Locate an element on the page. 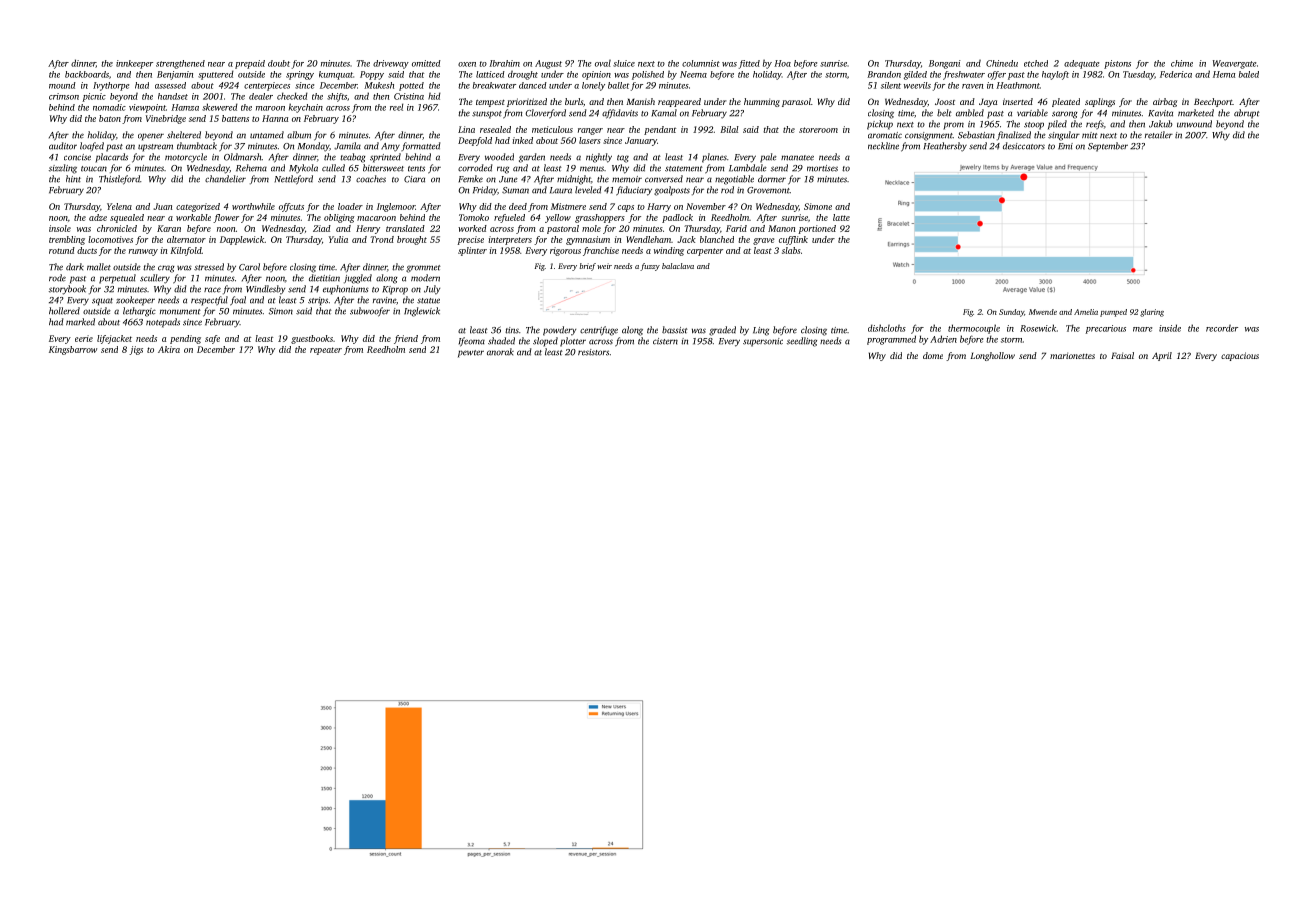  graded is located at coordinates (722, 331).
